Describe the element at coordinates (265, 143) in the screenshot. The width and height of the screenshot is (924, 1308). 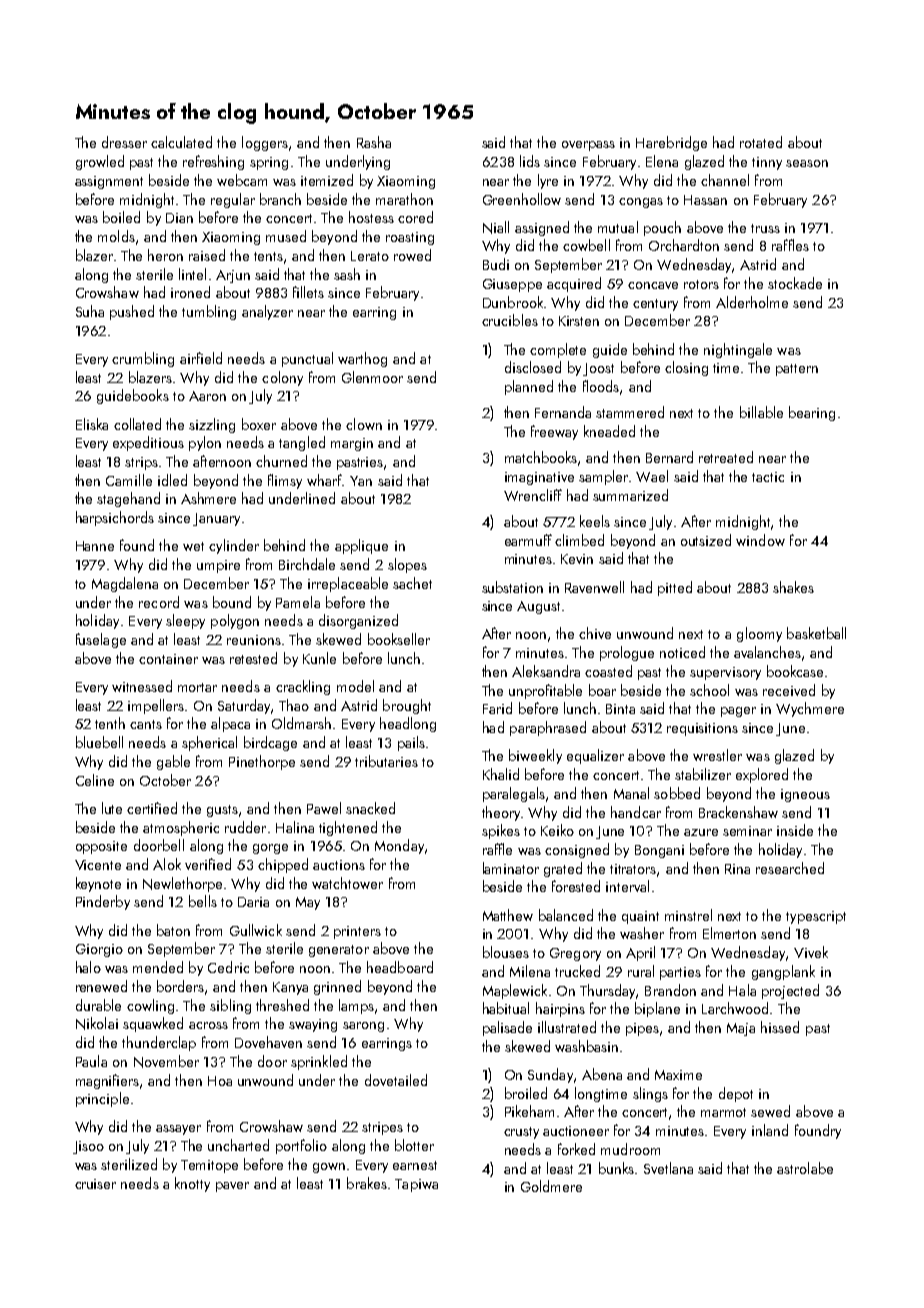
I see `loggers` at that location.
